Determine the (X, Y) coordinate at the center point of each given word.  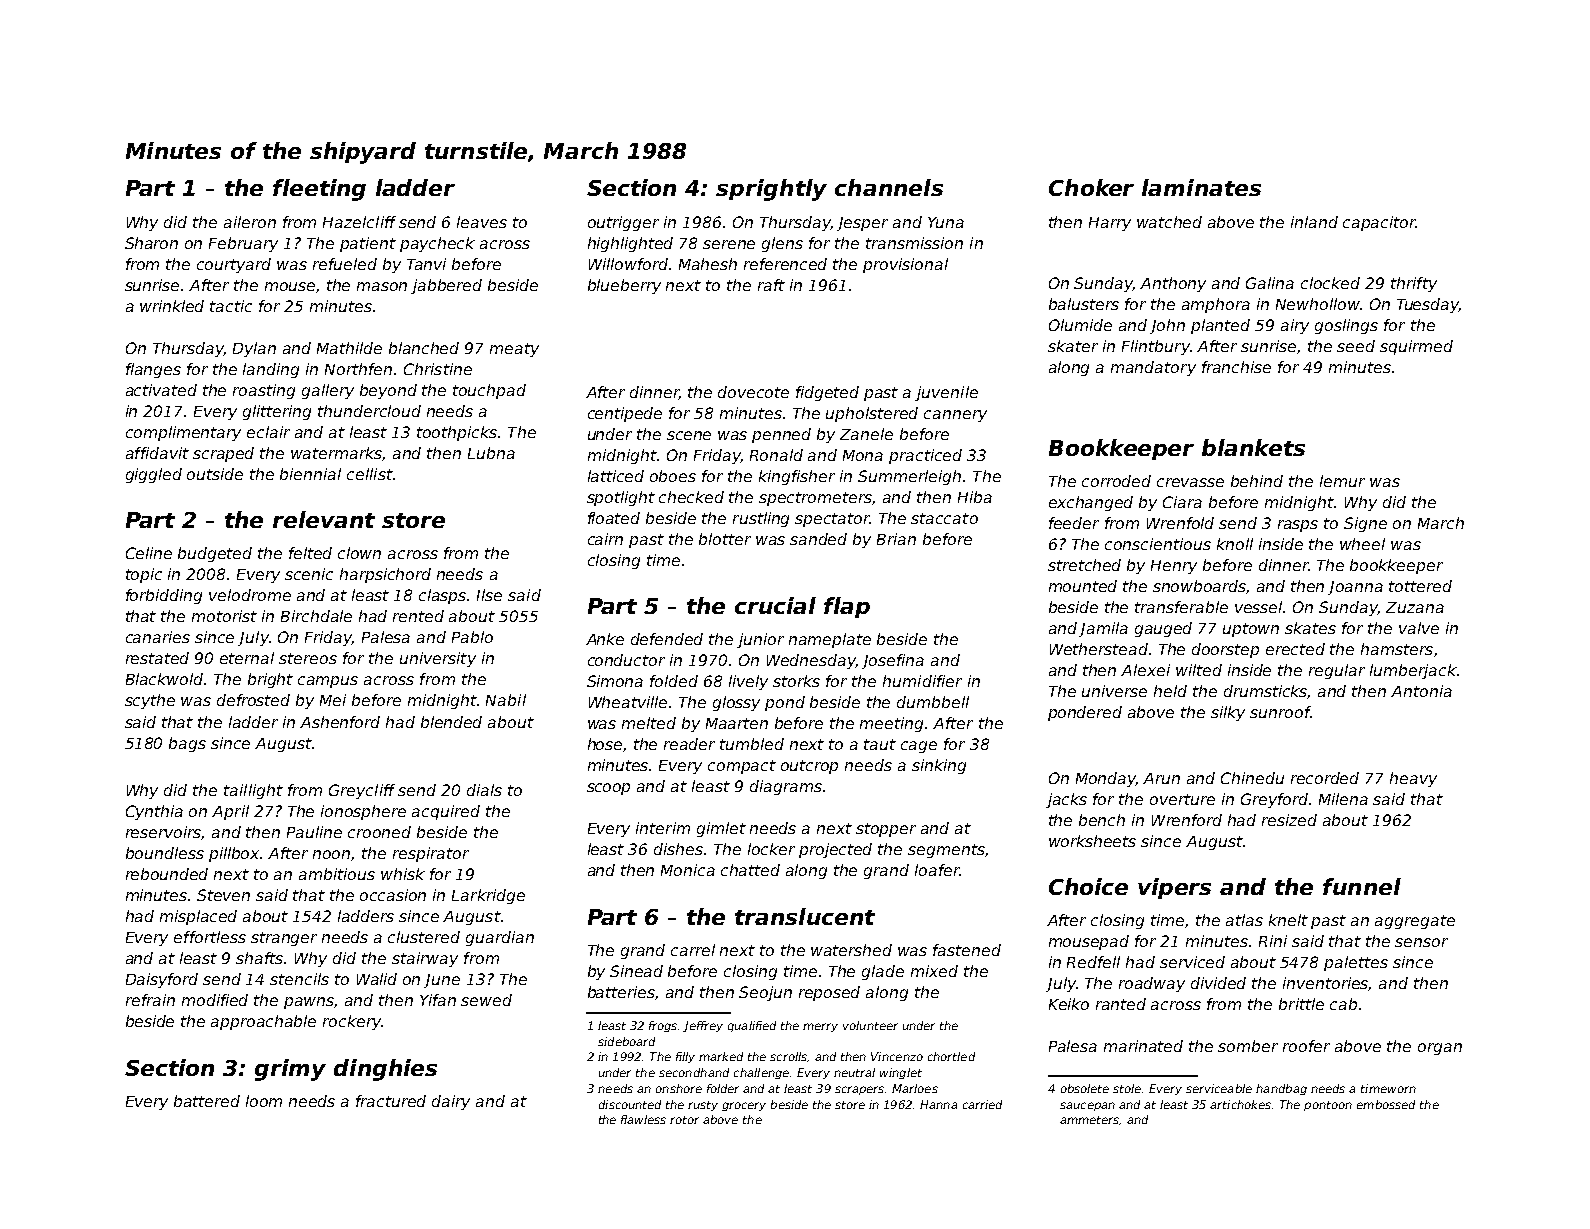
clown (359, 553)
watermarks (337, 454)
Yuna (946, 222)
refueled (345, 264)
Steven (223, 895)
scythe (150, 701)
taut (880, 744)
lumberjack (1413, 671)
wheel (1362, 544)
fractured (391, 1101)
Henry (1174, 567)
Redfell (1093, 962)
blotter (725, 539)
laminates (1201, 187)
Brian (896, 539)
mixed (934, 971)
